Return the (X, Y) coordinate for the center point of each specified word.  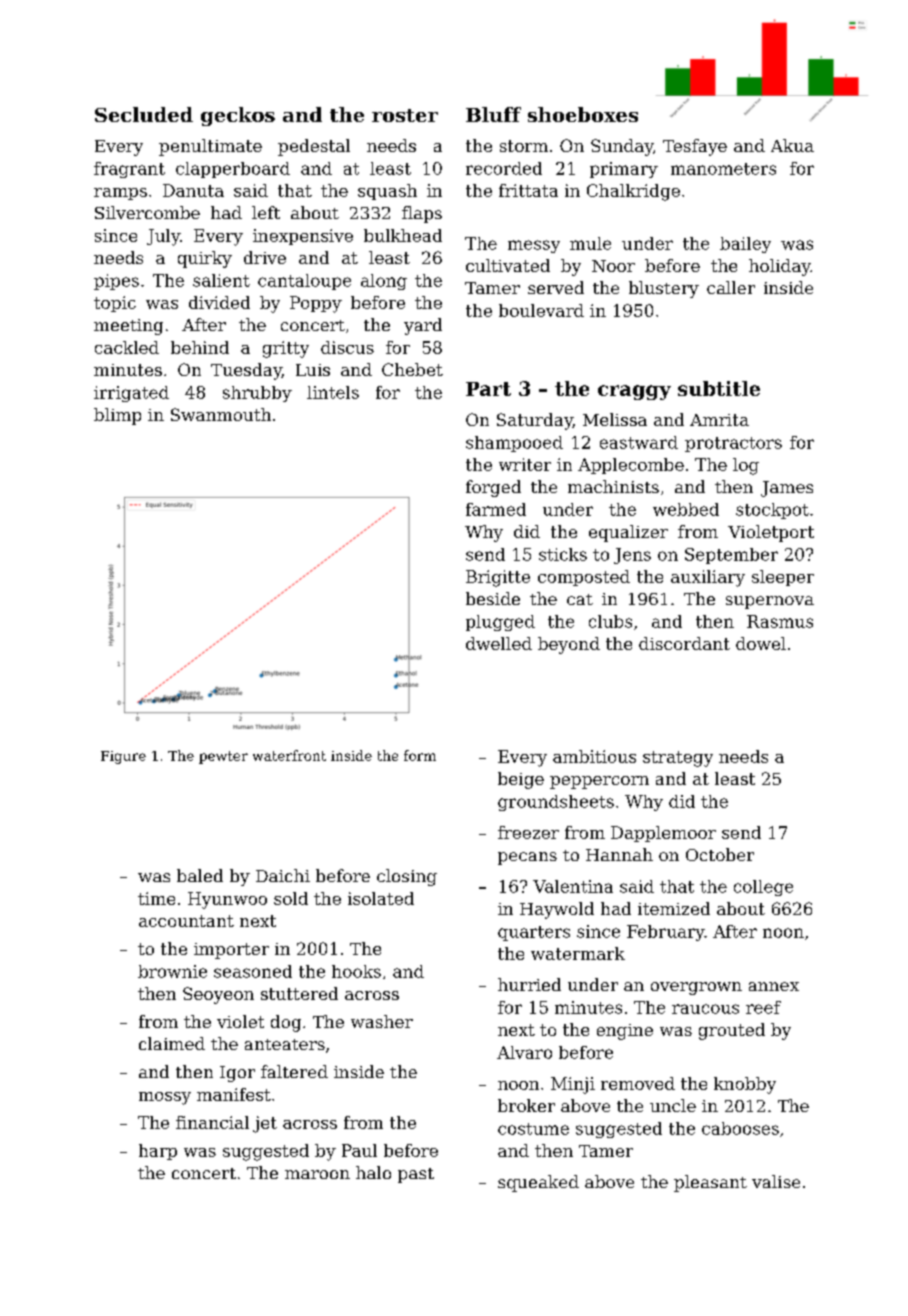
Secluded (144, 114)
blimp (117, 416)
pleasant (710, 1183)
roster (405, 115)
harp (158, 1152)
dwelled (499, 643)
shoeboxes (583, 114)
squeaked (538, 1183)
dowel (761, 643)
